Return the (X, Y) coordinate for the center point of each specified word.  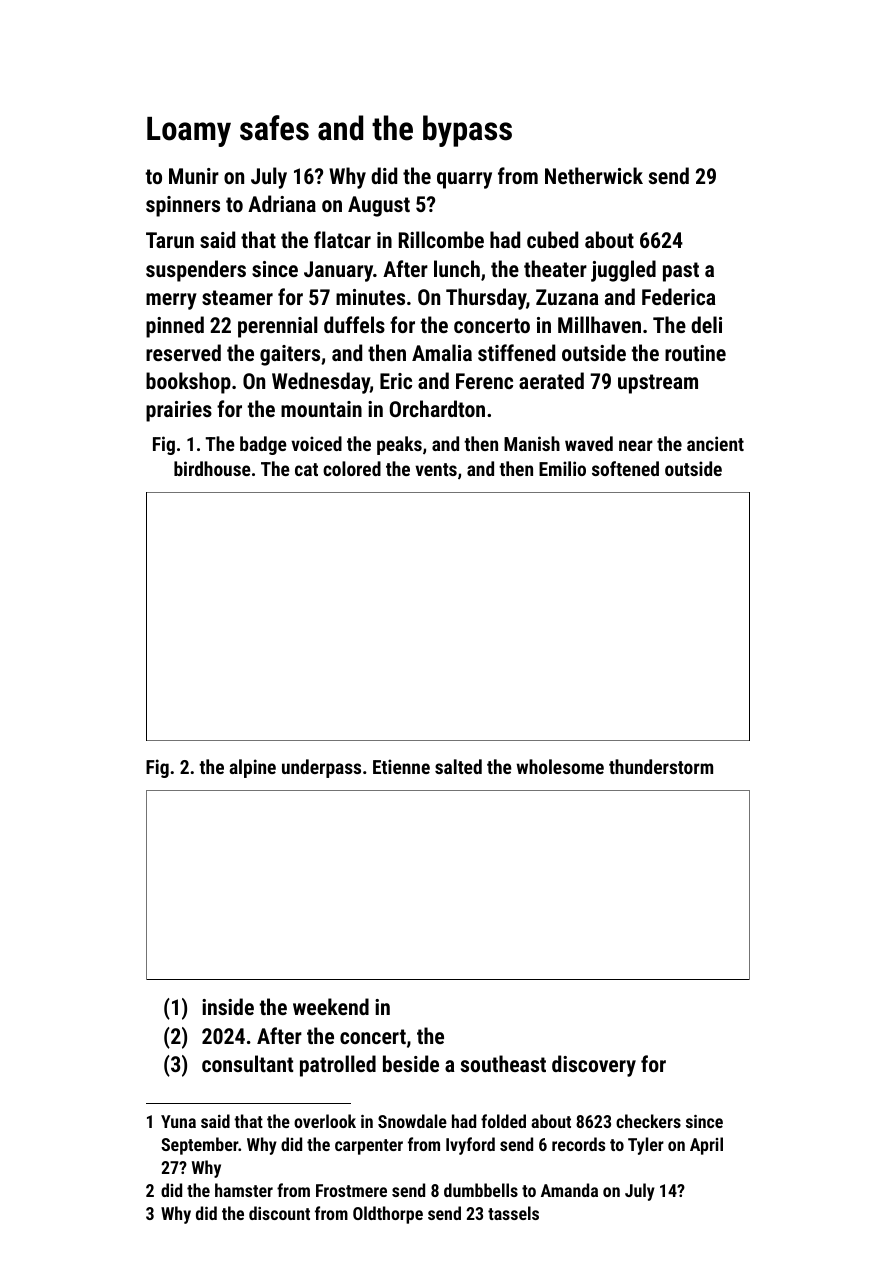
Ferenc (484, 381)
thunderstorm (661, 766)
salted (458, 766)
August (379, 206)
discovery (594, 1066)
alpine (252, 768)
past (681, 272)
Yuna (178, 1121)
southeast (503, 1063)
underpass (321, 768)
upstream (658, 384)
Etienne (401, 766)
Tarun (170, 240)
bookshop (188, 383)
